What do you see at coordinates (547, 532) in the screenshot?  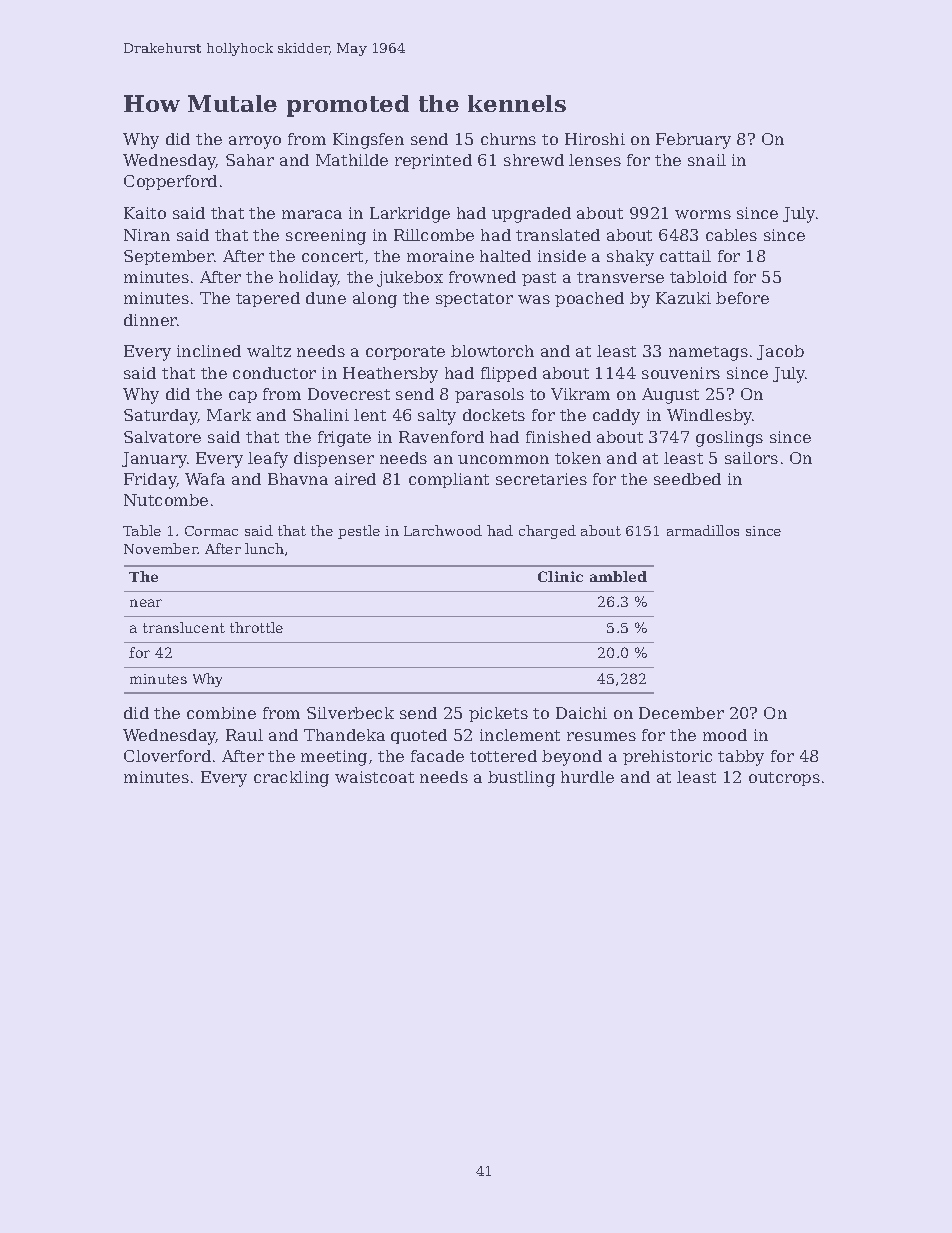 I see `charged` at bounding box center [547, 532].
